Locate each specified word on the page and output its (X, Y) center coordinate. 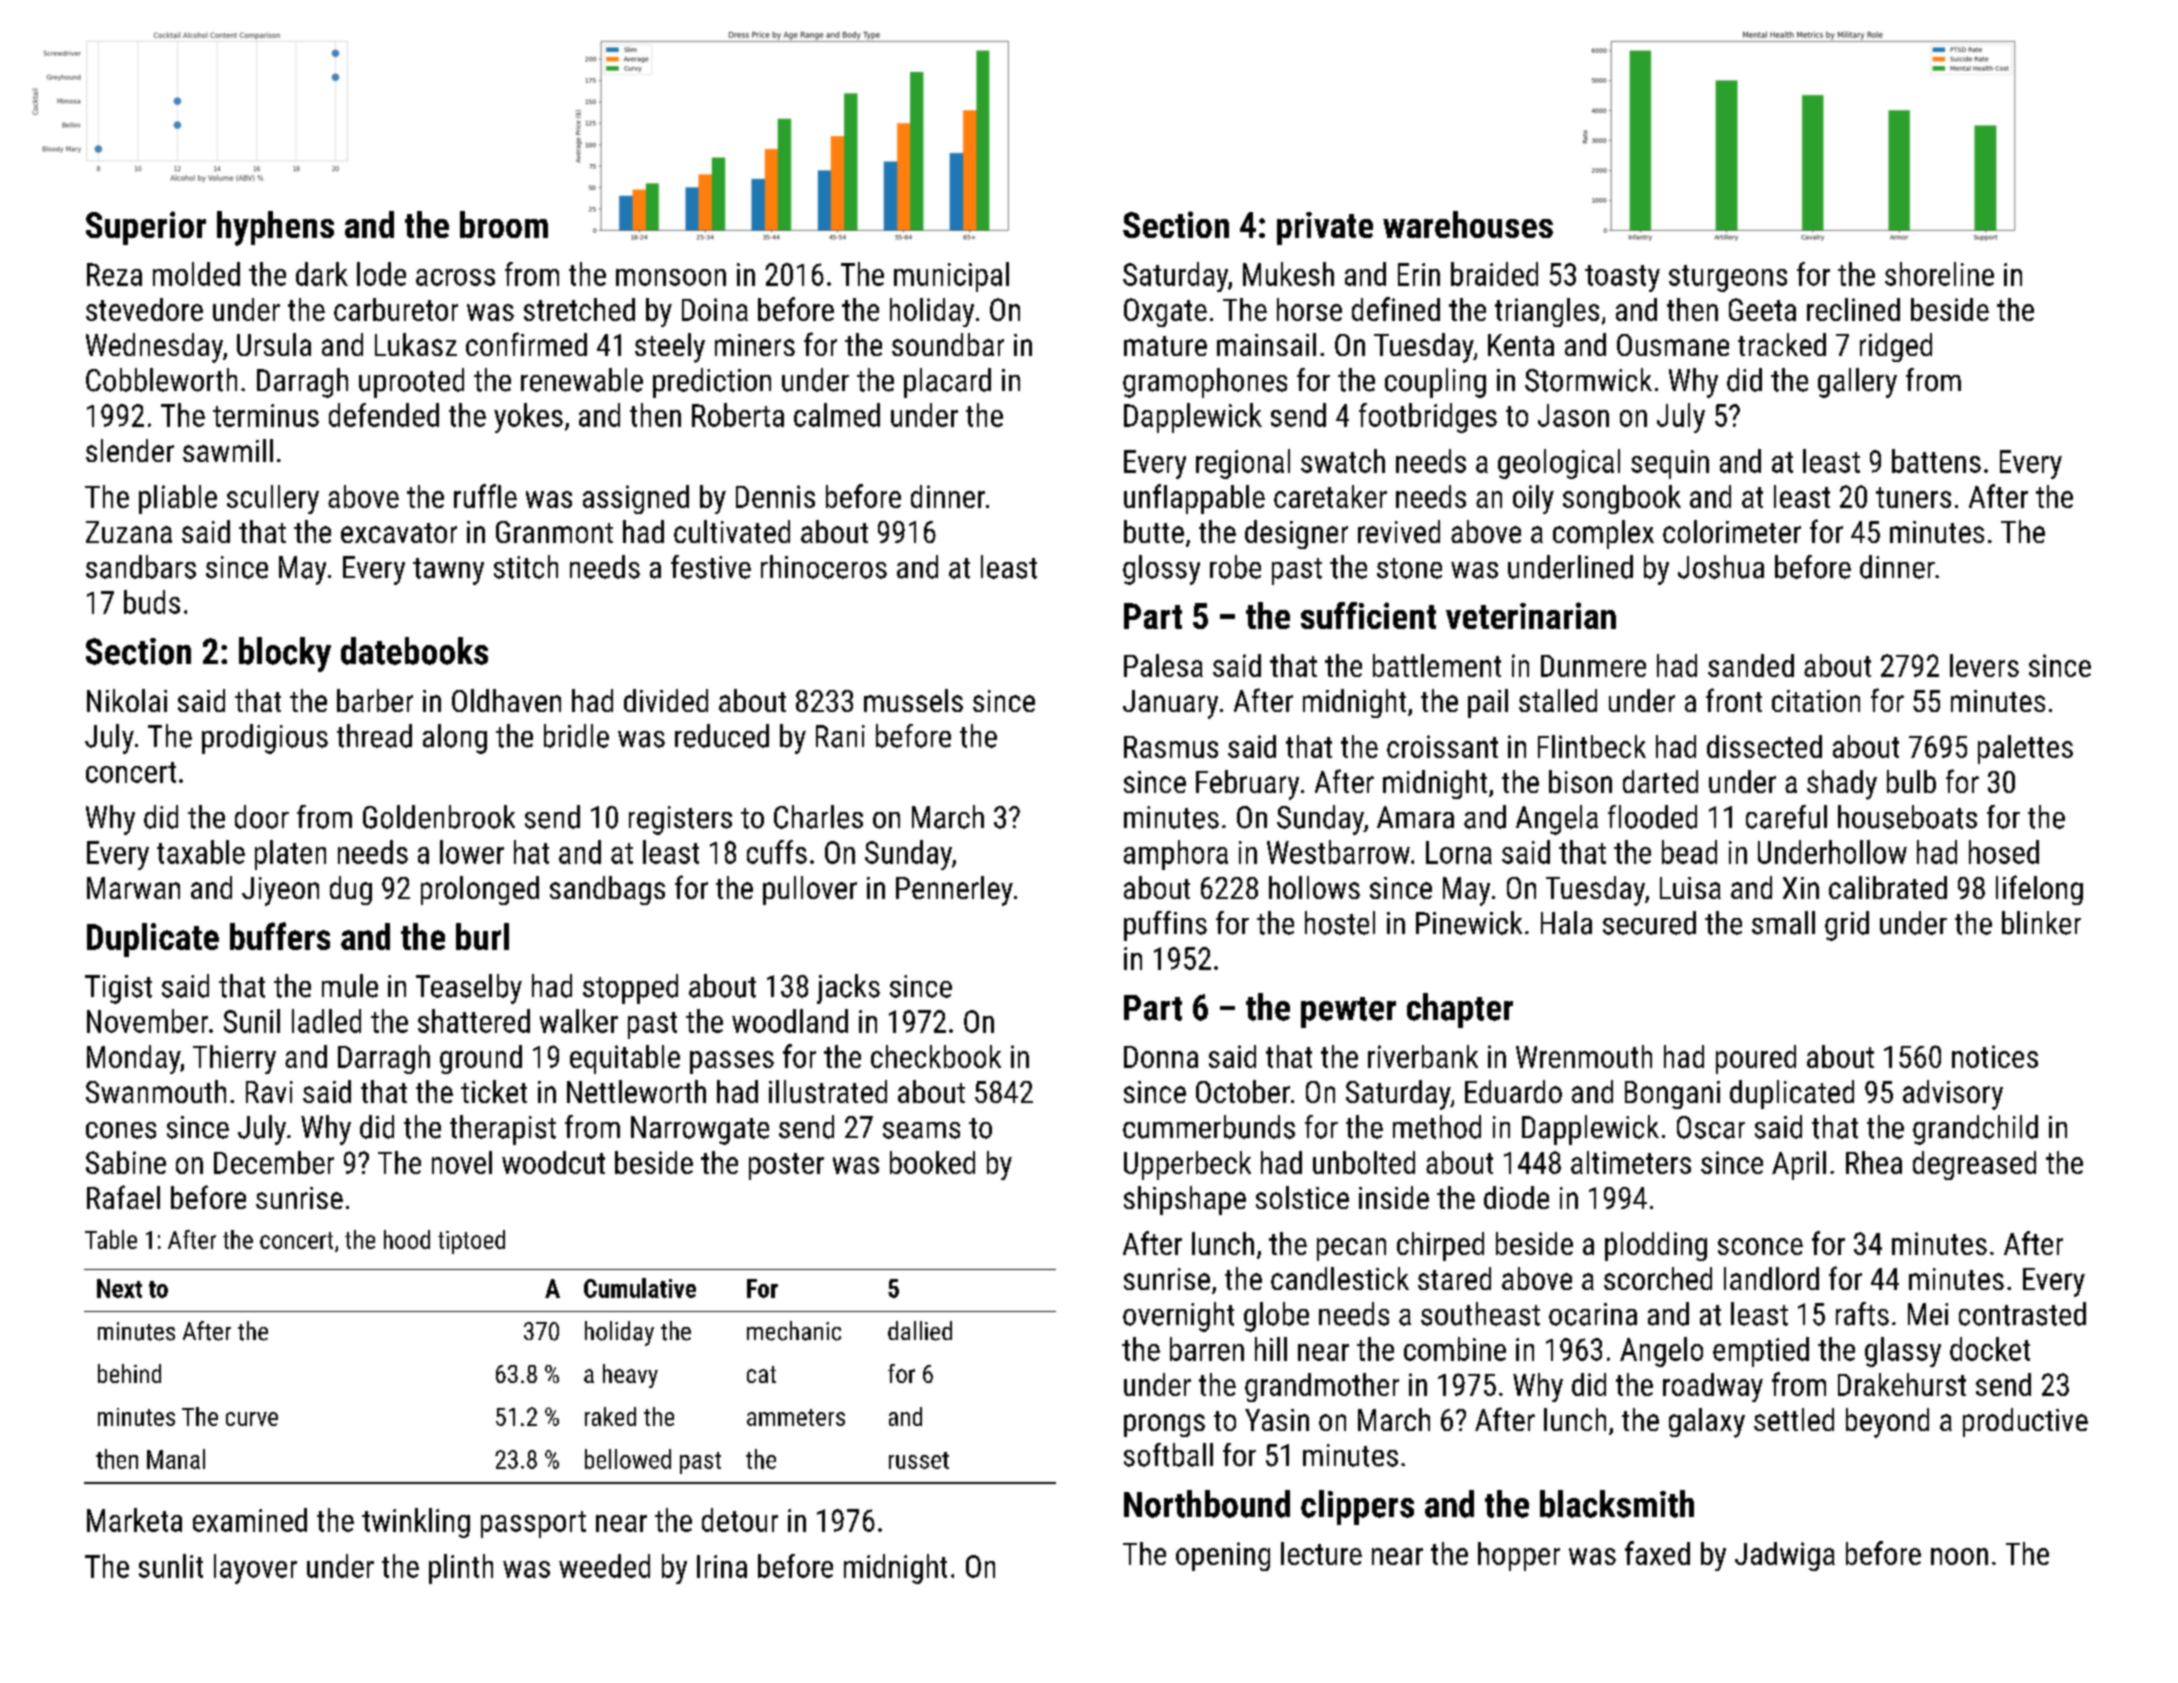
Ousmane (1673, 345)
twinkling (416, 1523)
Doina (715, 309)
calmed (837, 415)
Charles (818, 817)
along (455, 739)
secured (1649, 923)
